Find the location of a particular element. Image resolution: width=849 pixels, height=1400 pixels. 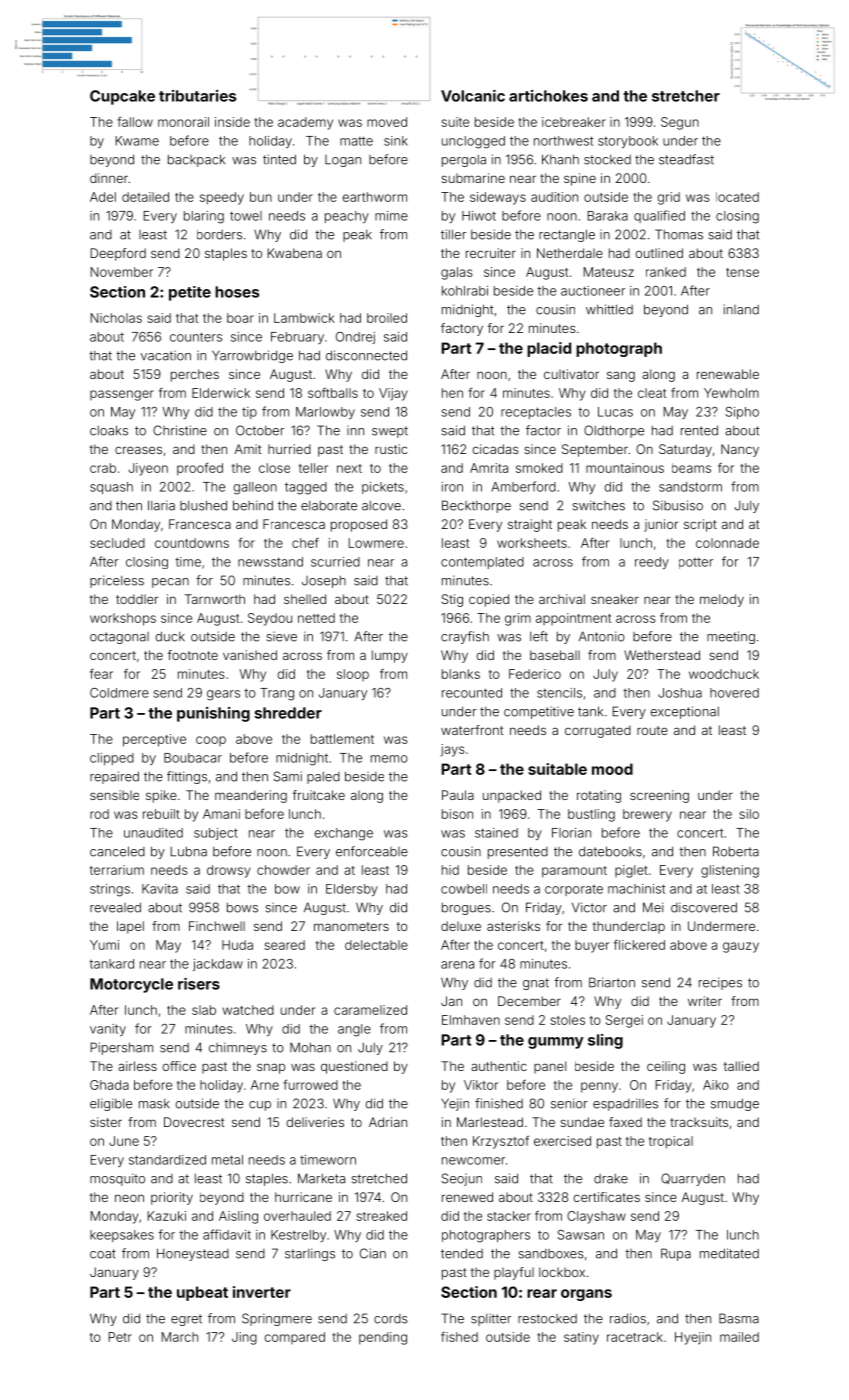

alcove is located at coordinates (381, 506).
